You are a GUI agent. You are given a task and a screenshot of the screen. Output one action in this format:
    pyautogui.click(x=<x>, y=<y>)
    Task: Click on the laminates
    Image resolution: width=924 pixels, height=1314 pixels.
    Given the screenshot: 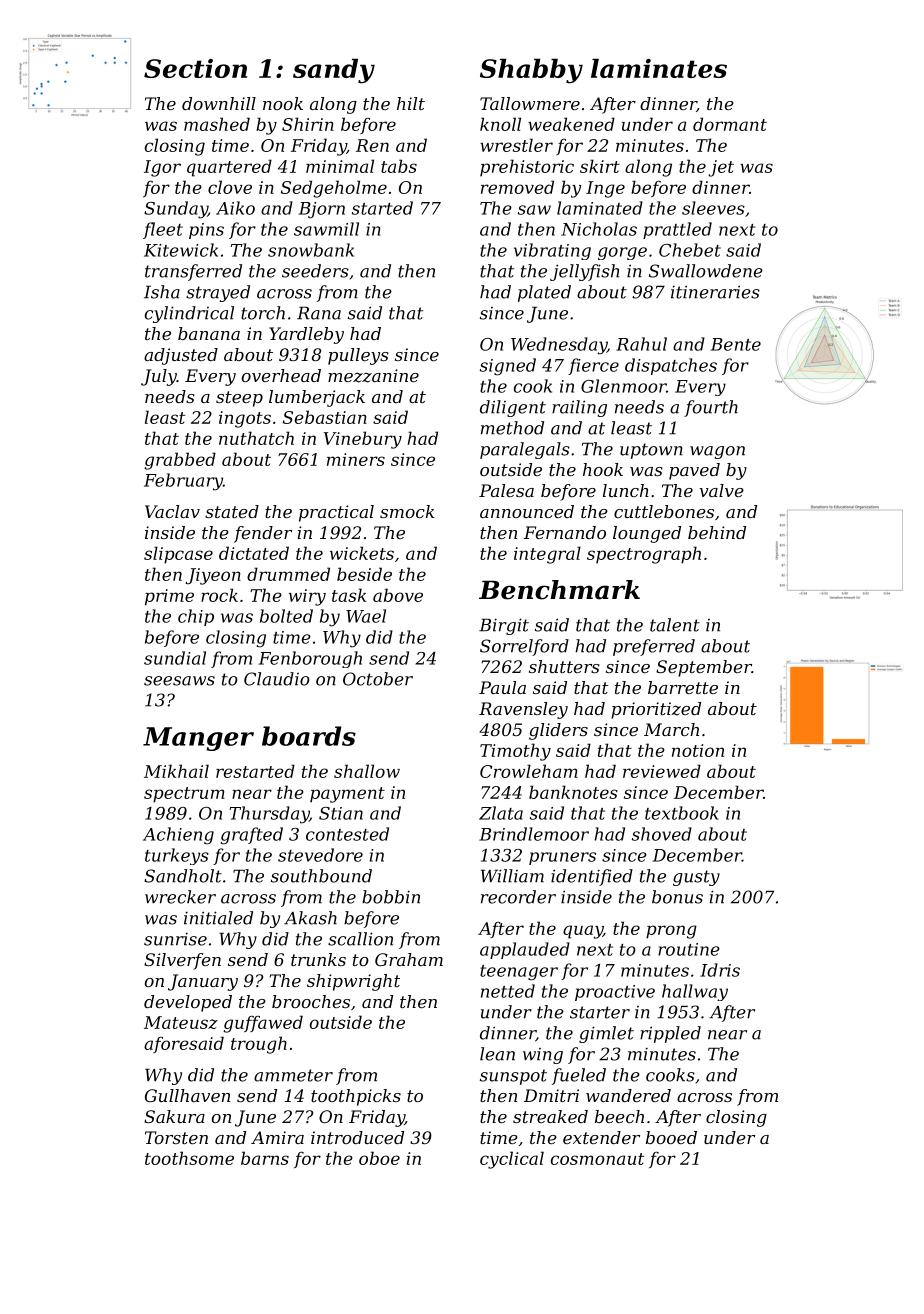 What is the action you would take?
    pyautogui.click(x=659, y=68)
